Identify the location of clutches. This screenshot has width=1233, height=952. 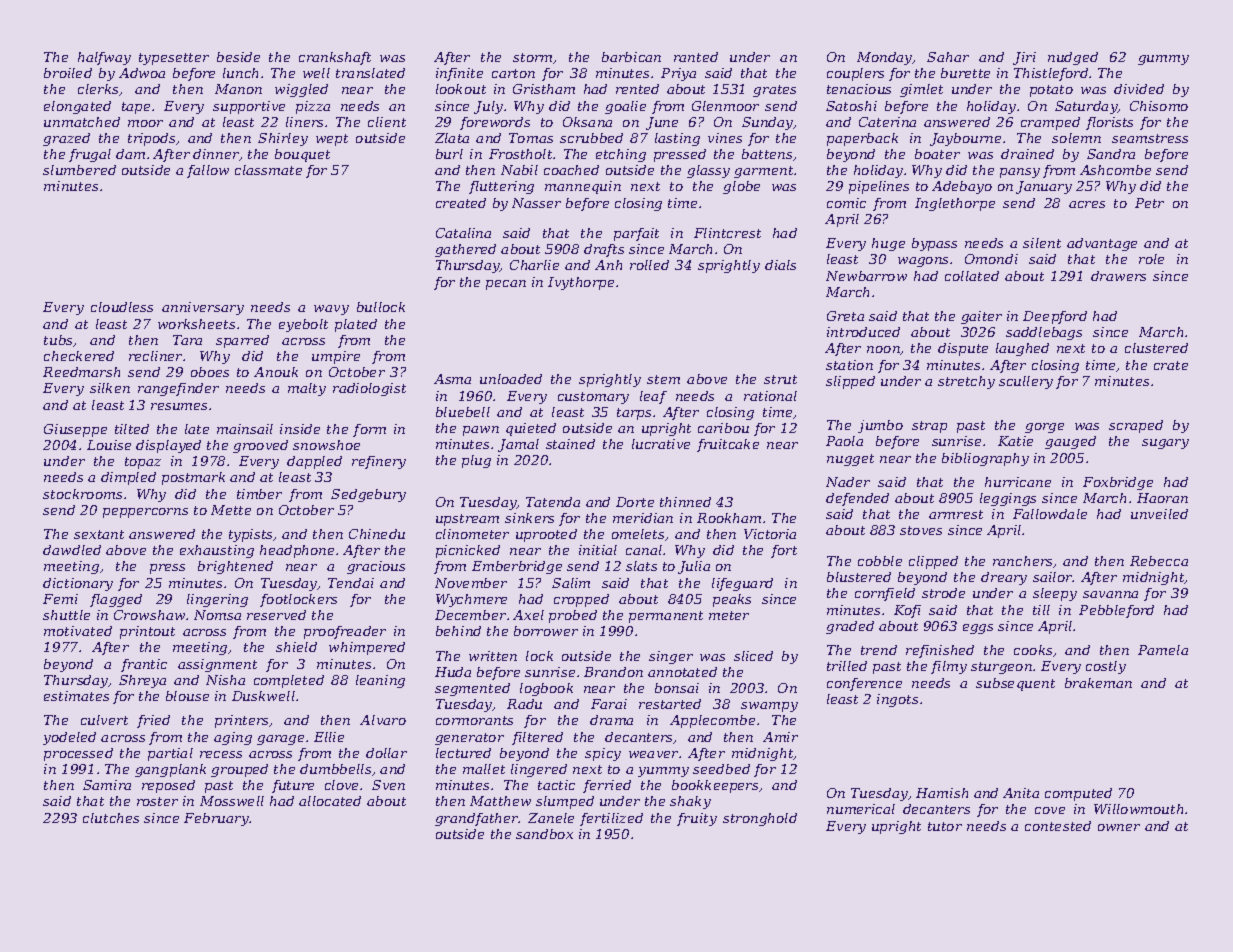
(111, 818).
